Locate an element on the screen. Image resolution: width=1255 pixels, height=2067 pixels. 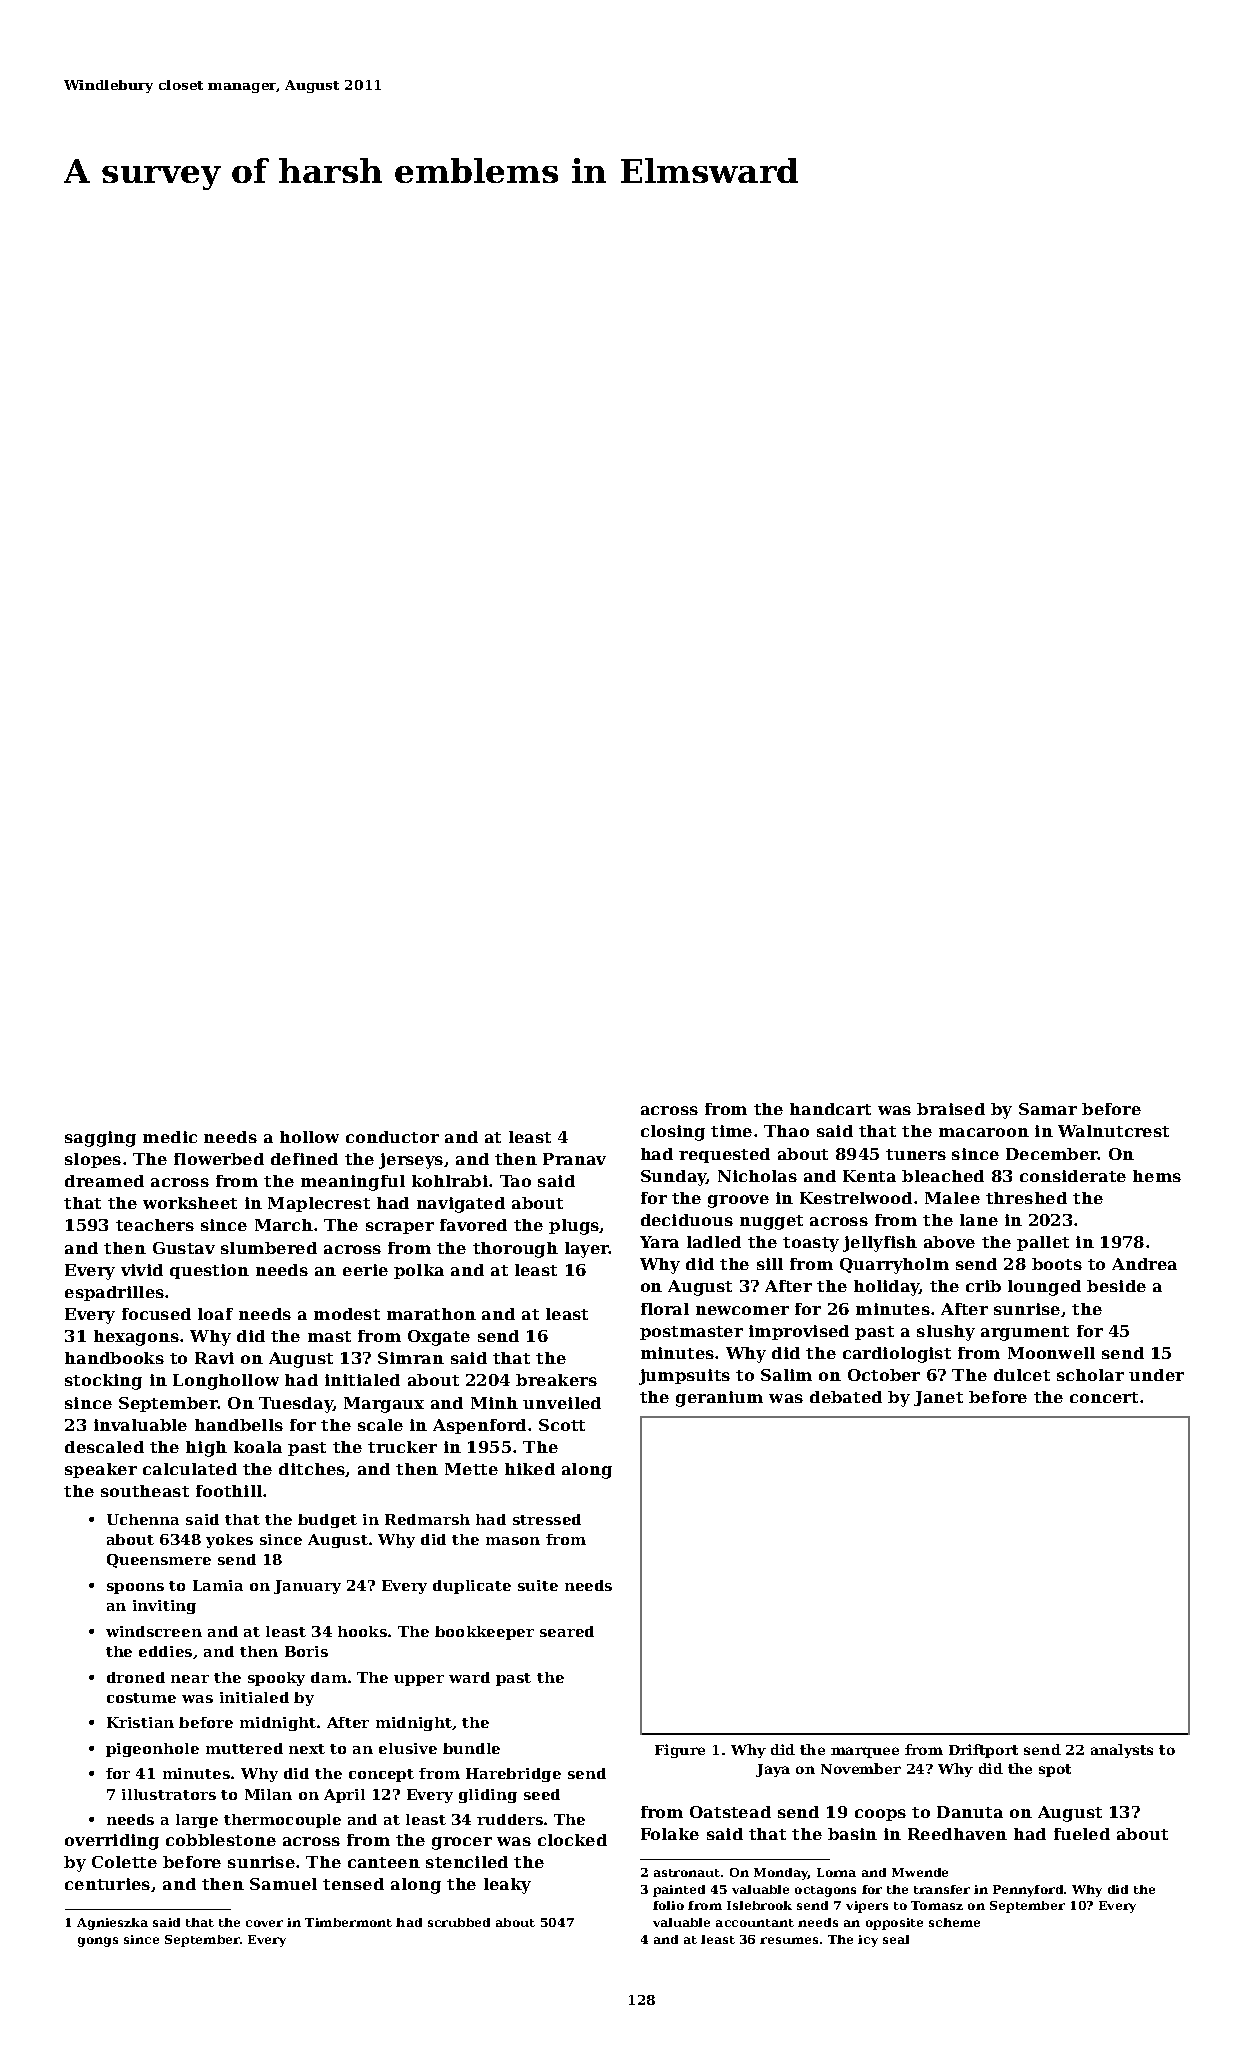
Pranav is located at coordinates (574, 1159).
